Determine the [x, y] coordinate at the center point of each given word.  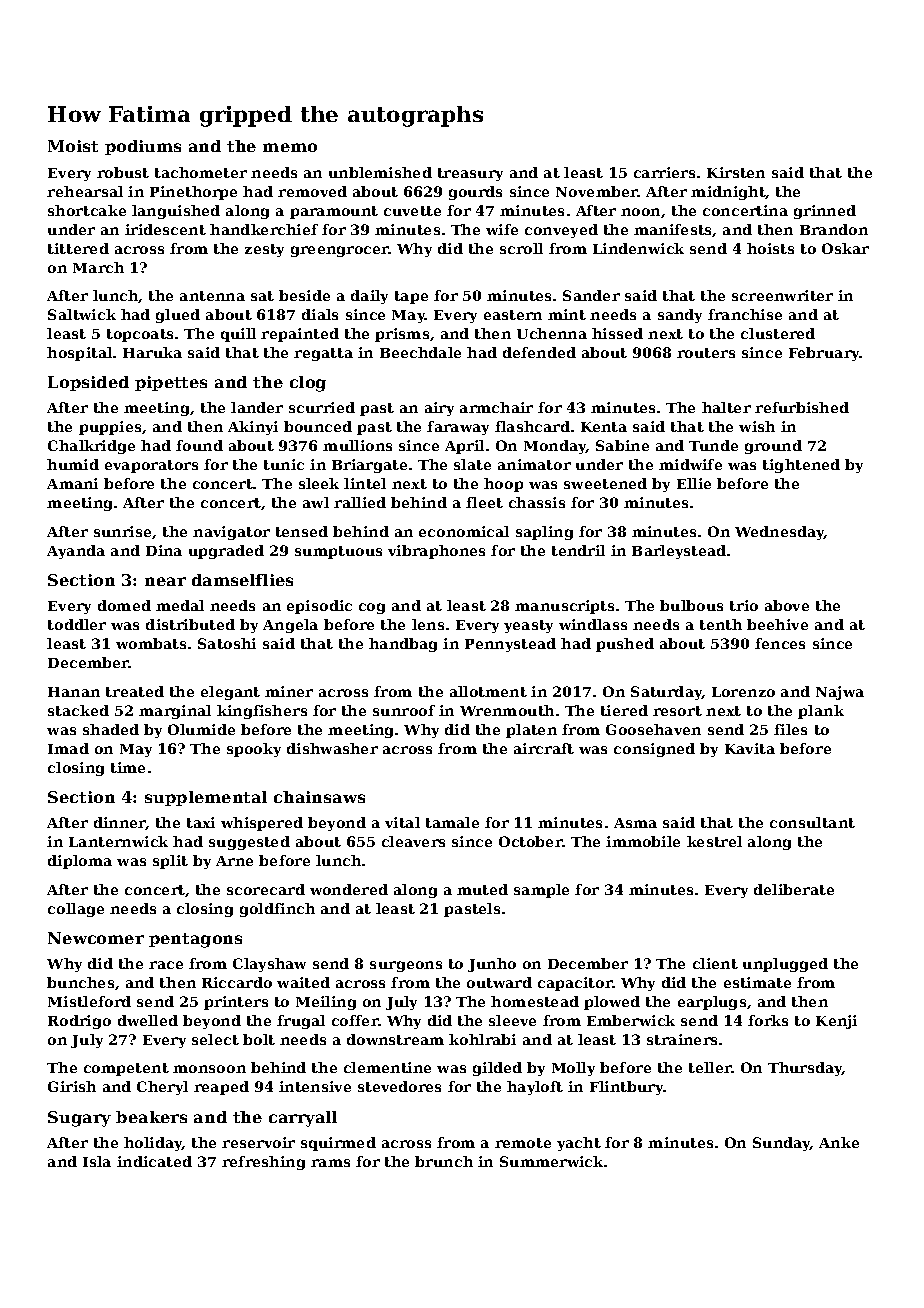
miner [289, 691]
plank [821, 712]
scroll [521, 248]
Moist [73, 146]
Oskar [845, 248]
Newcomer [96, 938]
